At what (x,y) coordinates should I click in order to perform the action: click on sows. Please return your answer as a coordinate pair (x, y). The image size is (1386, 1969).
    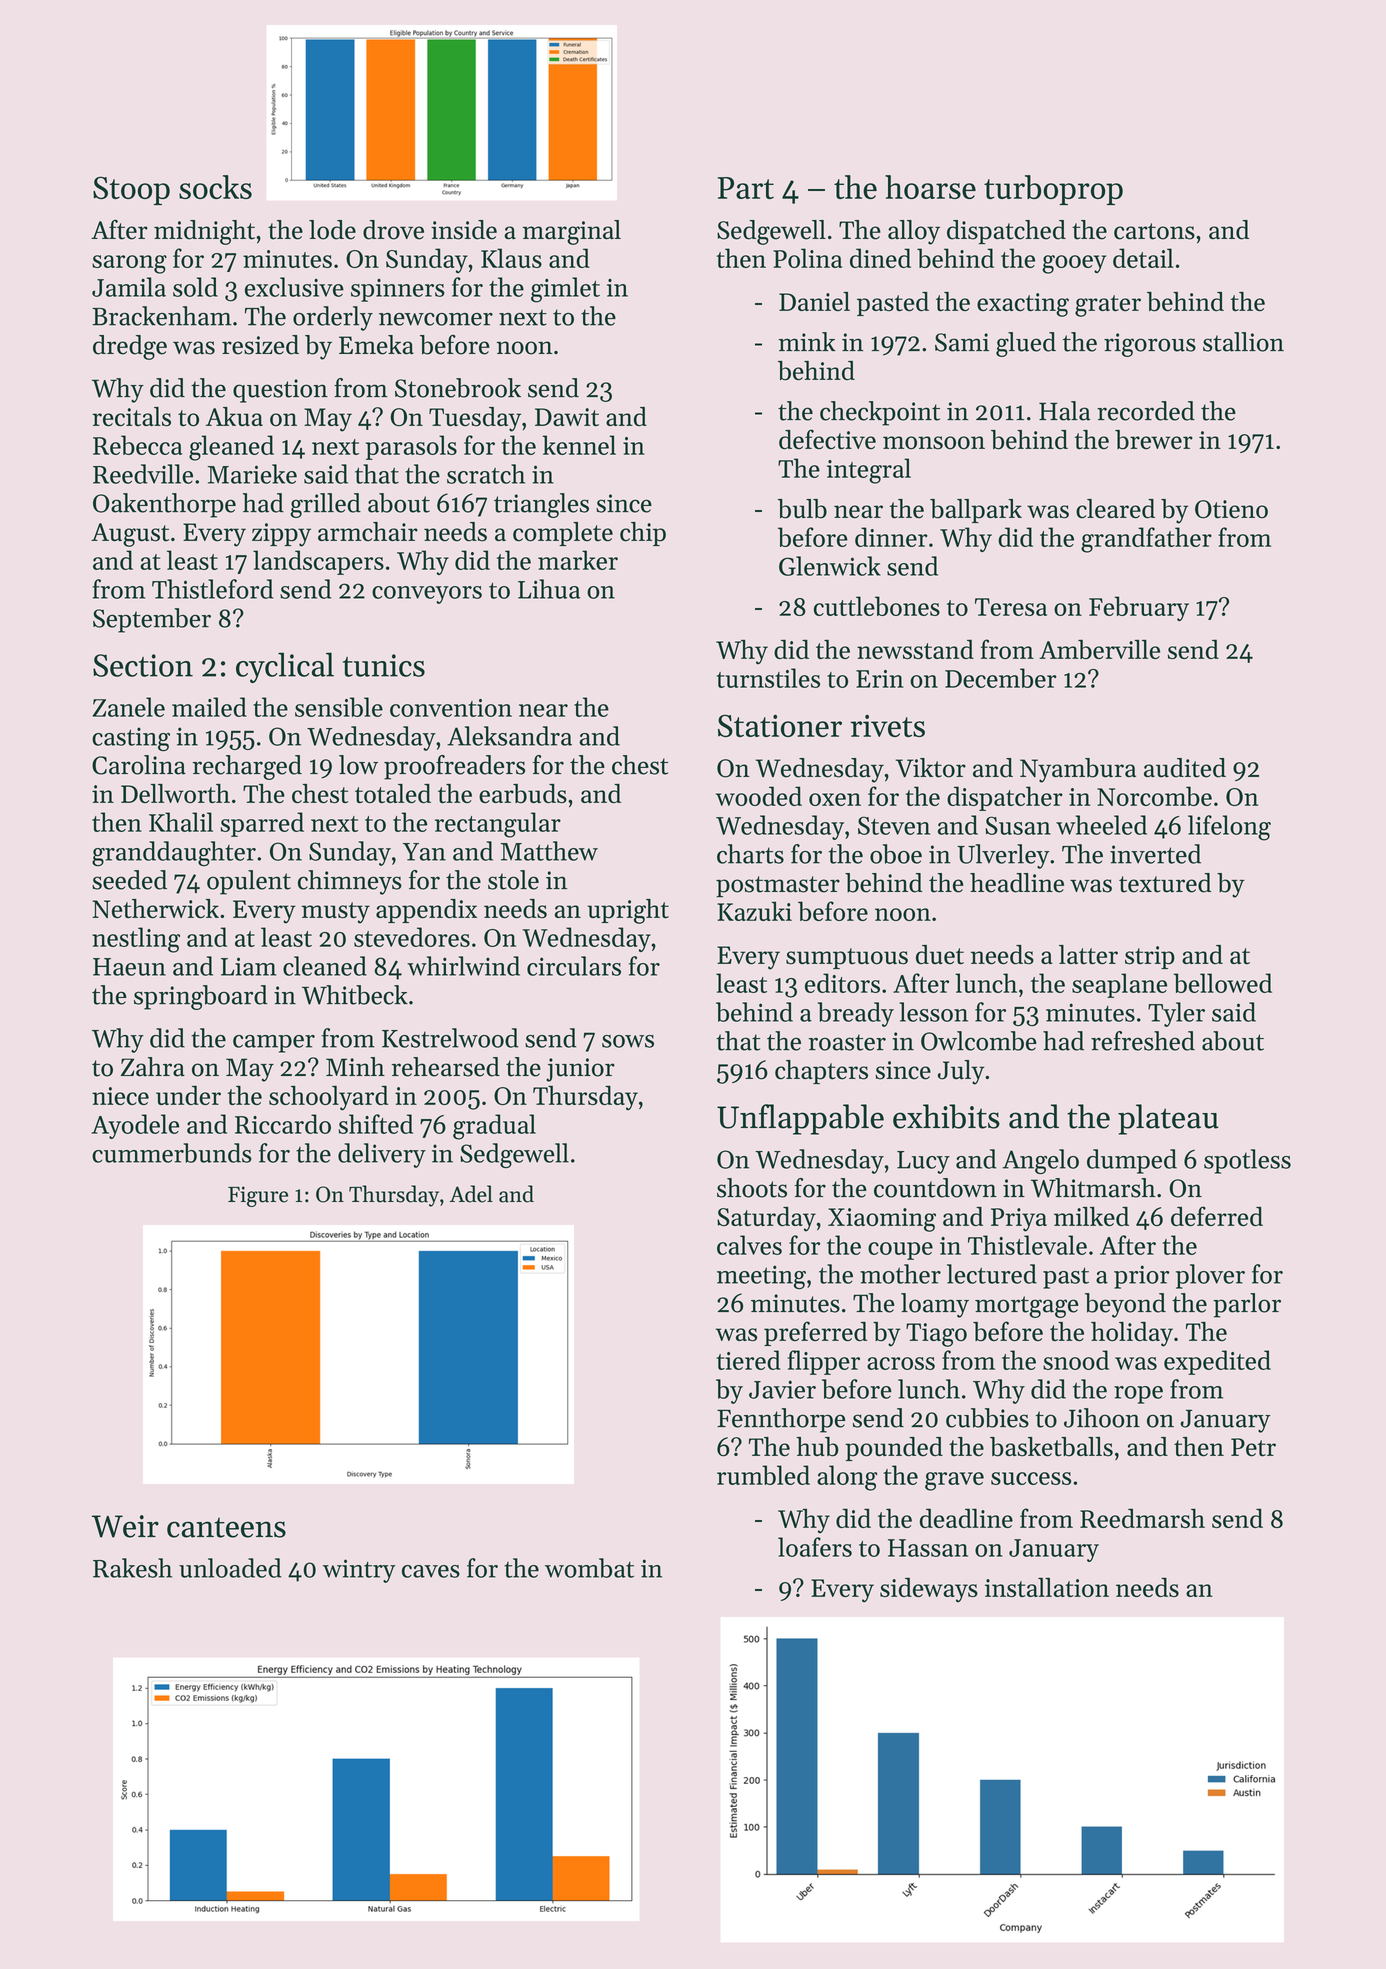
    Looking at the image, I should click on (628, 1041).
